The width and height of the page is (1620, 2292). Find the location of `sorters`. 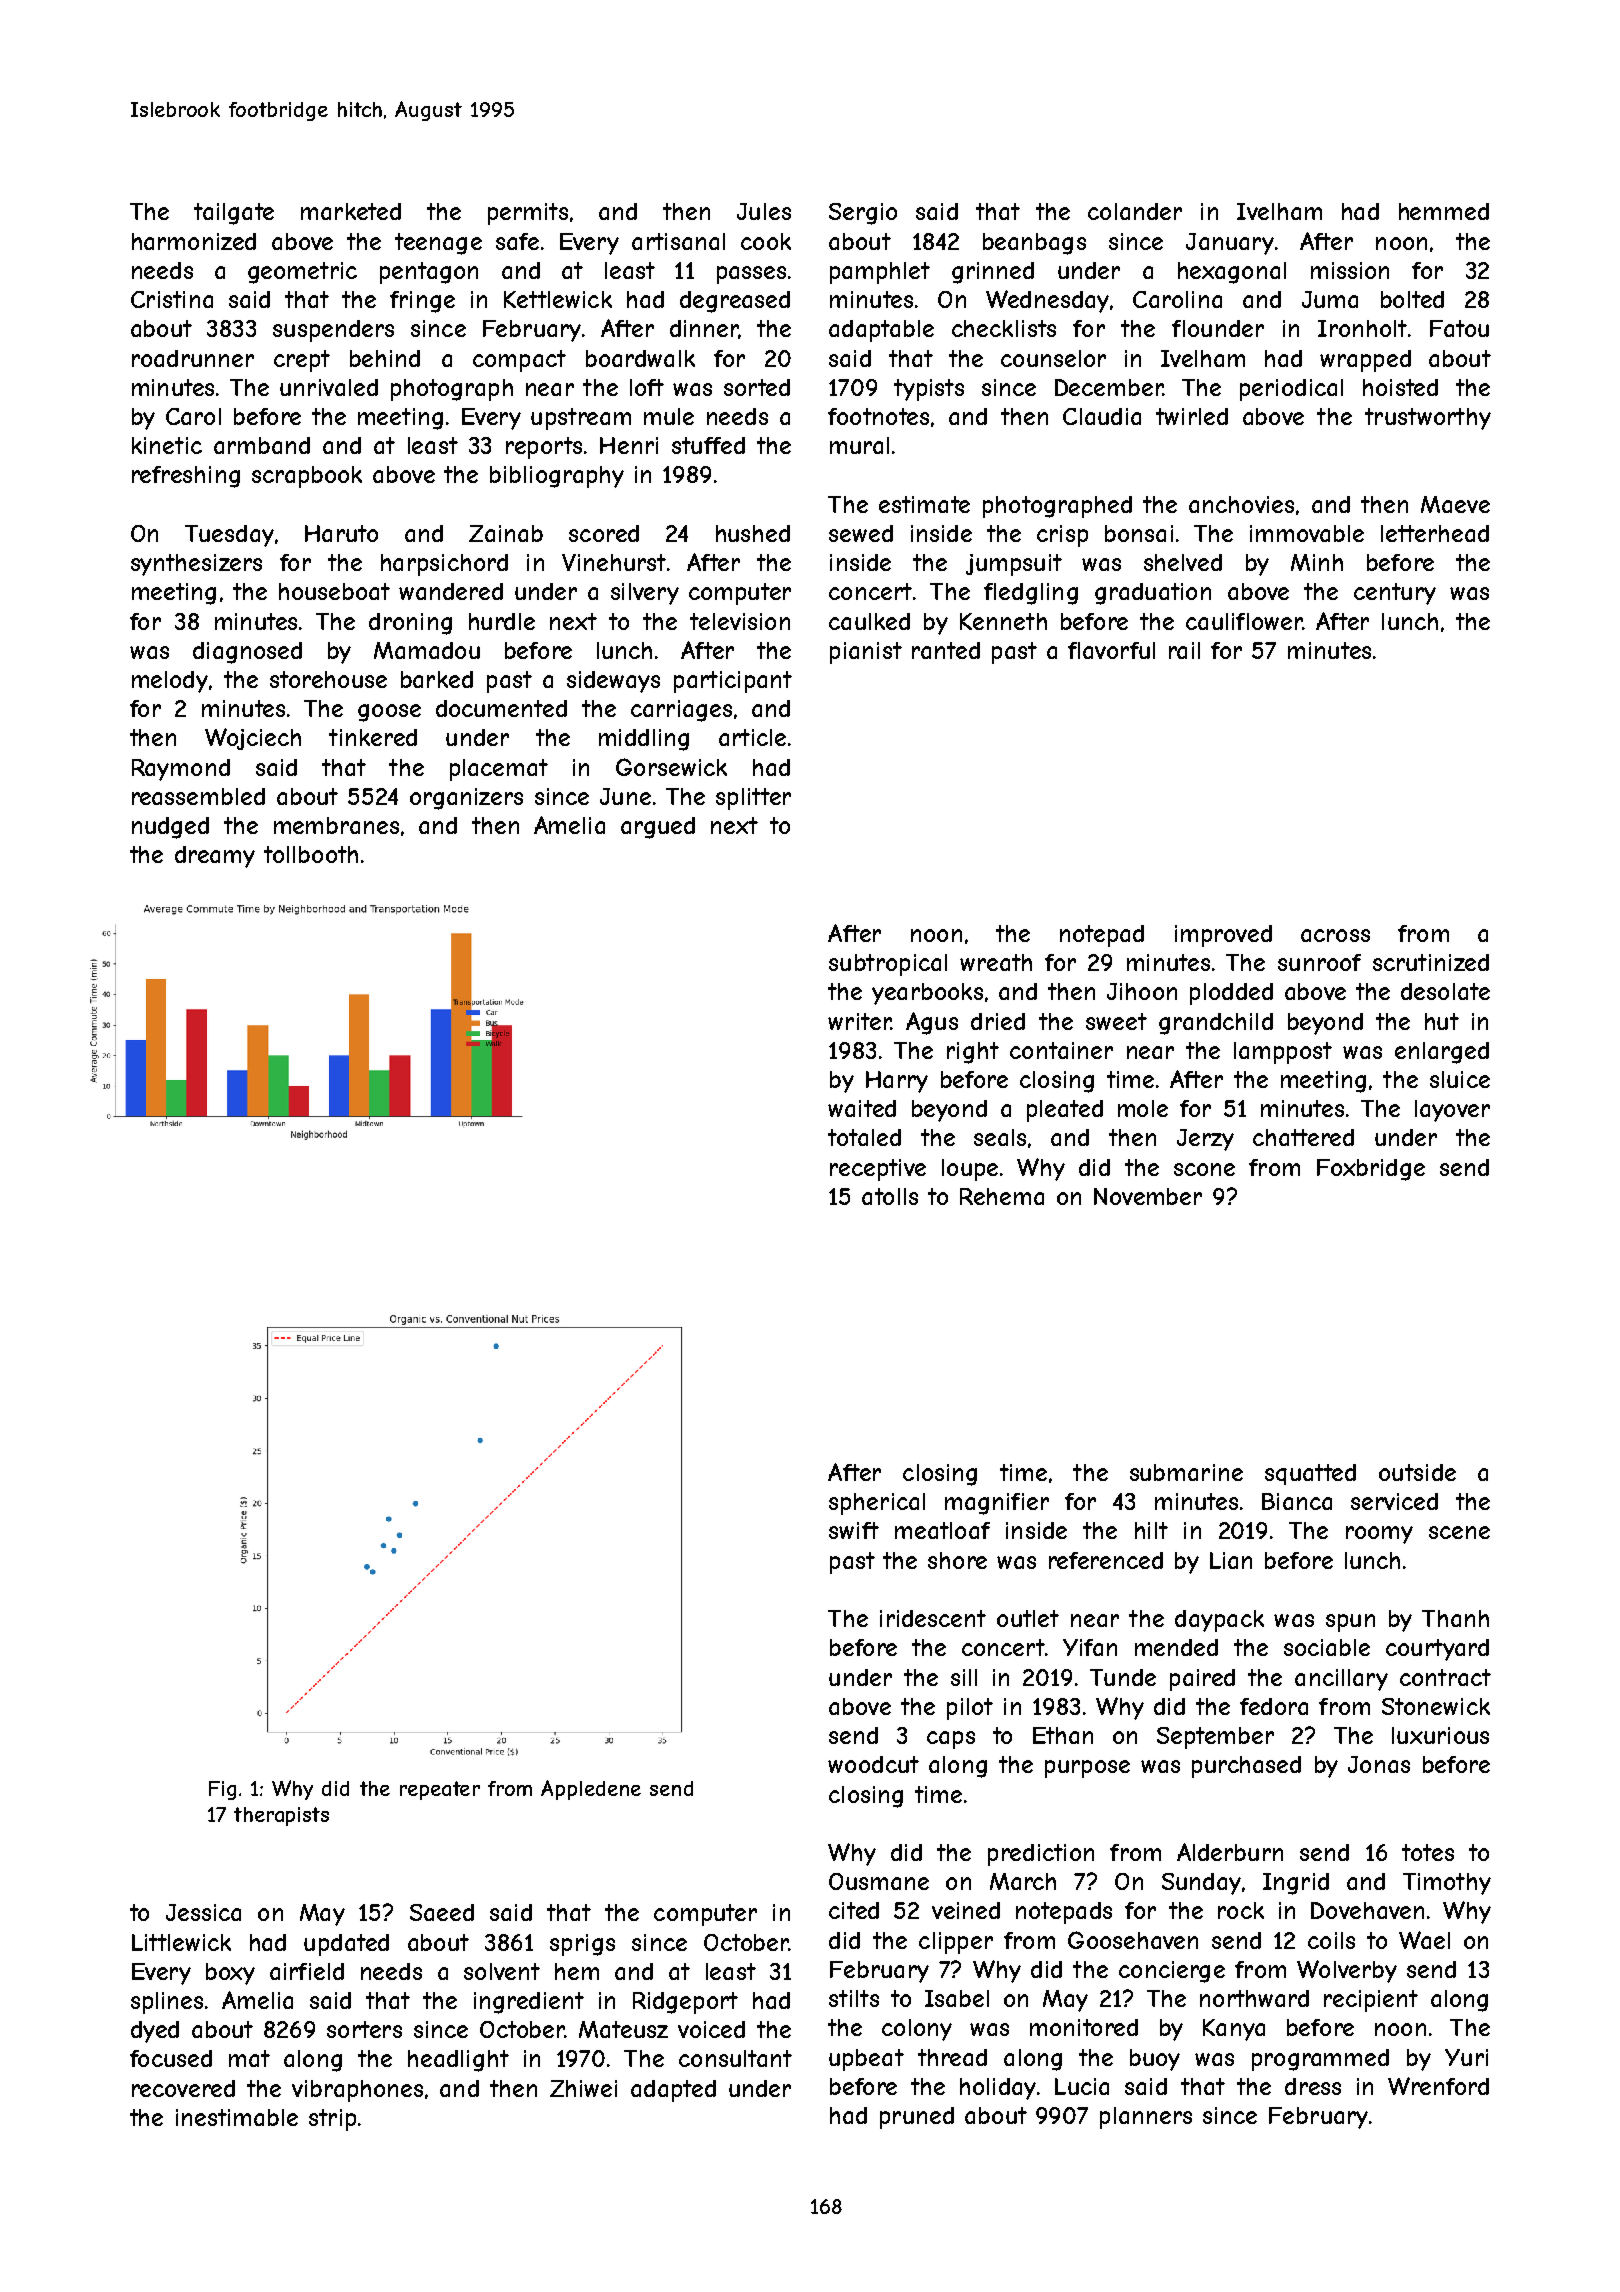

sorters is located at coordinates (364, 2029).
